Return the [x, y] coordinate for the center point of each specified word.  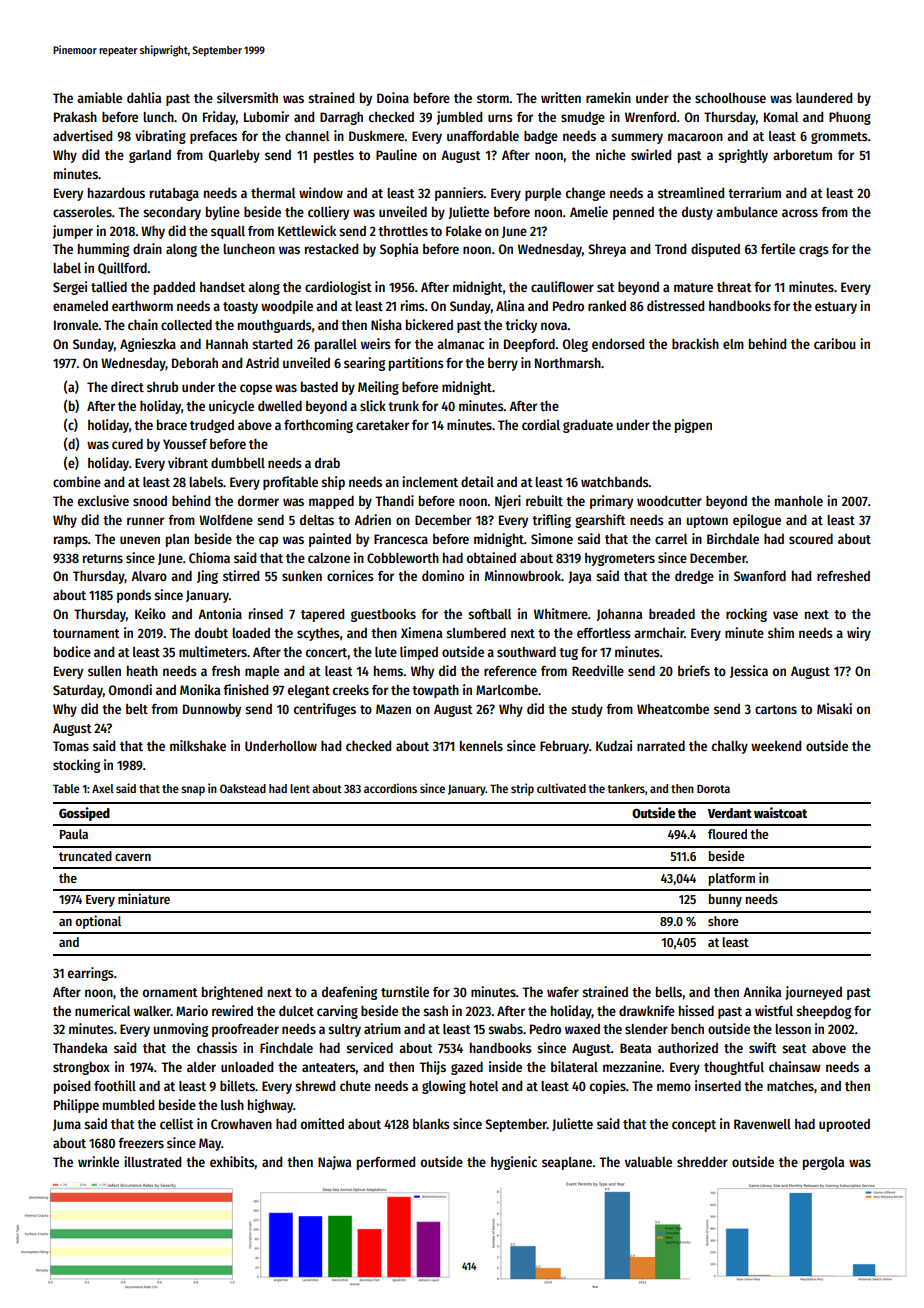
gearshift [600, 521]
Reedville [598, 670]
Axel [103, 788]
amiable [99, 97]
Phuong [850, 118]
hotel [484, 1086]
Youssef [185, 444]
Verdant [730, 813]
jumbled [459, 118]
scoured [811, 539]
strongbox [81, 1068]
